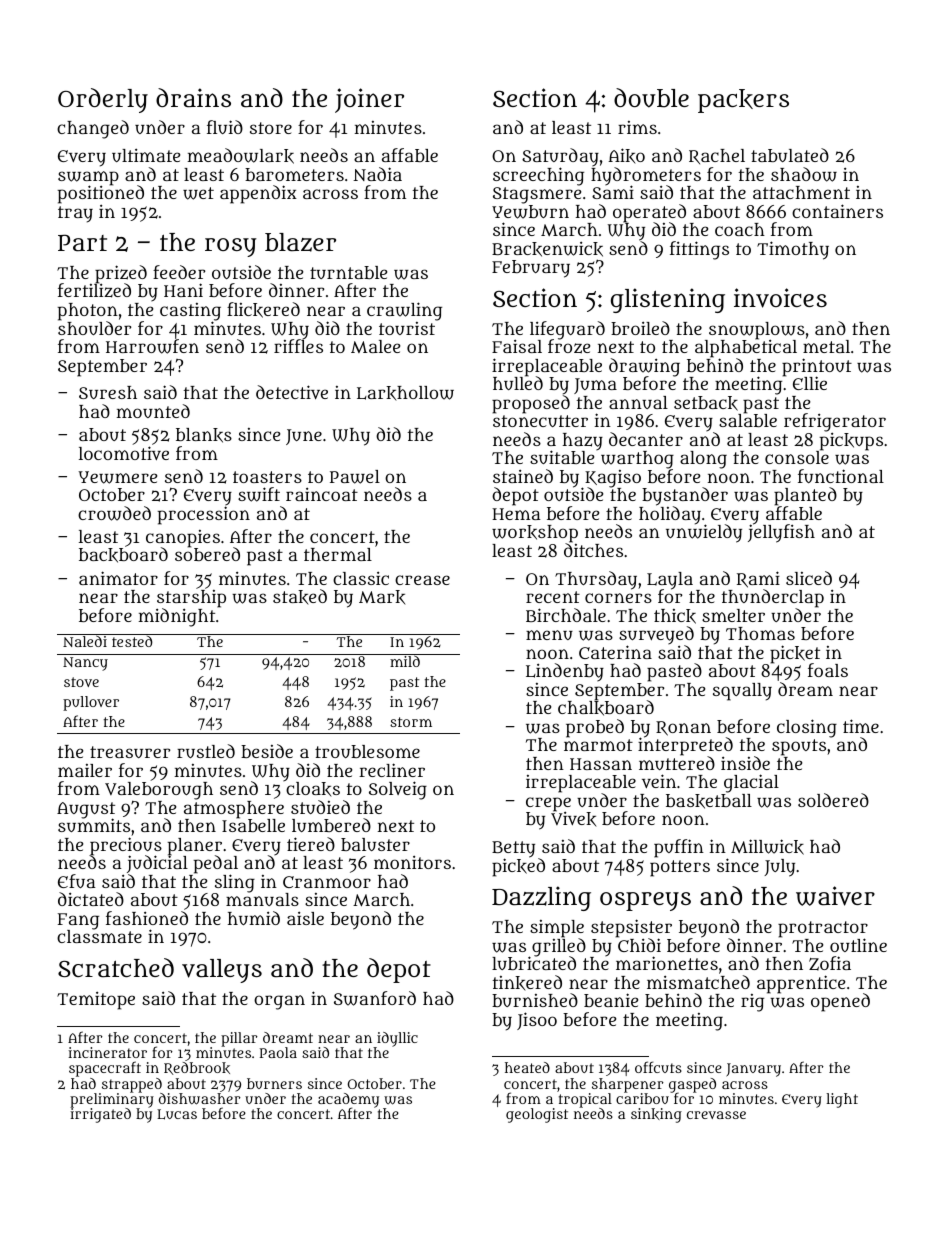 Image resolution: width=952 pixels, height=1233 pixels. What do you see at coordinates (790, 155) in the screenshot?
I see `tabulated` at bounding box center [790, 155].
